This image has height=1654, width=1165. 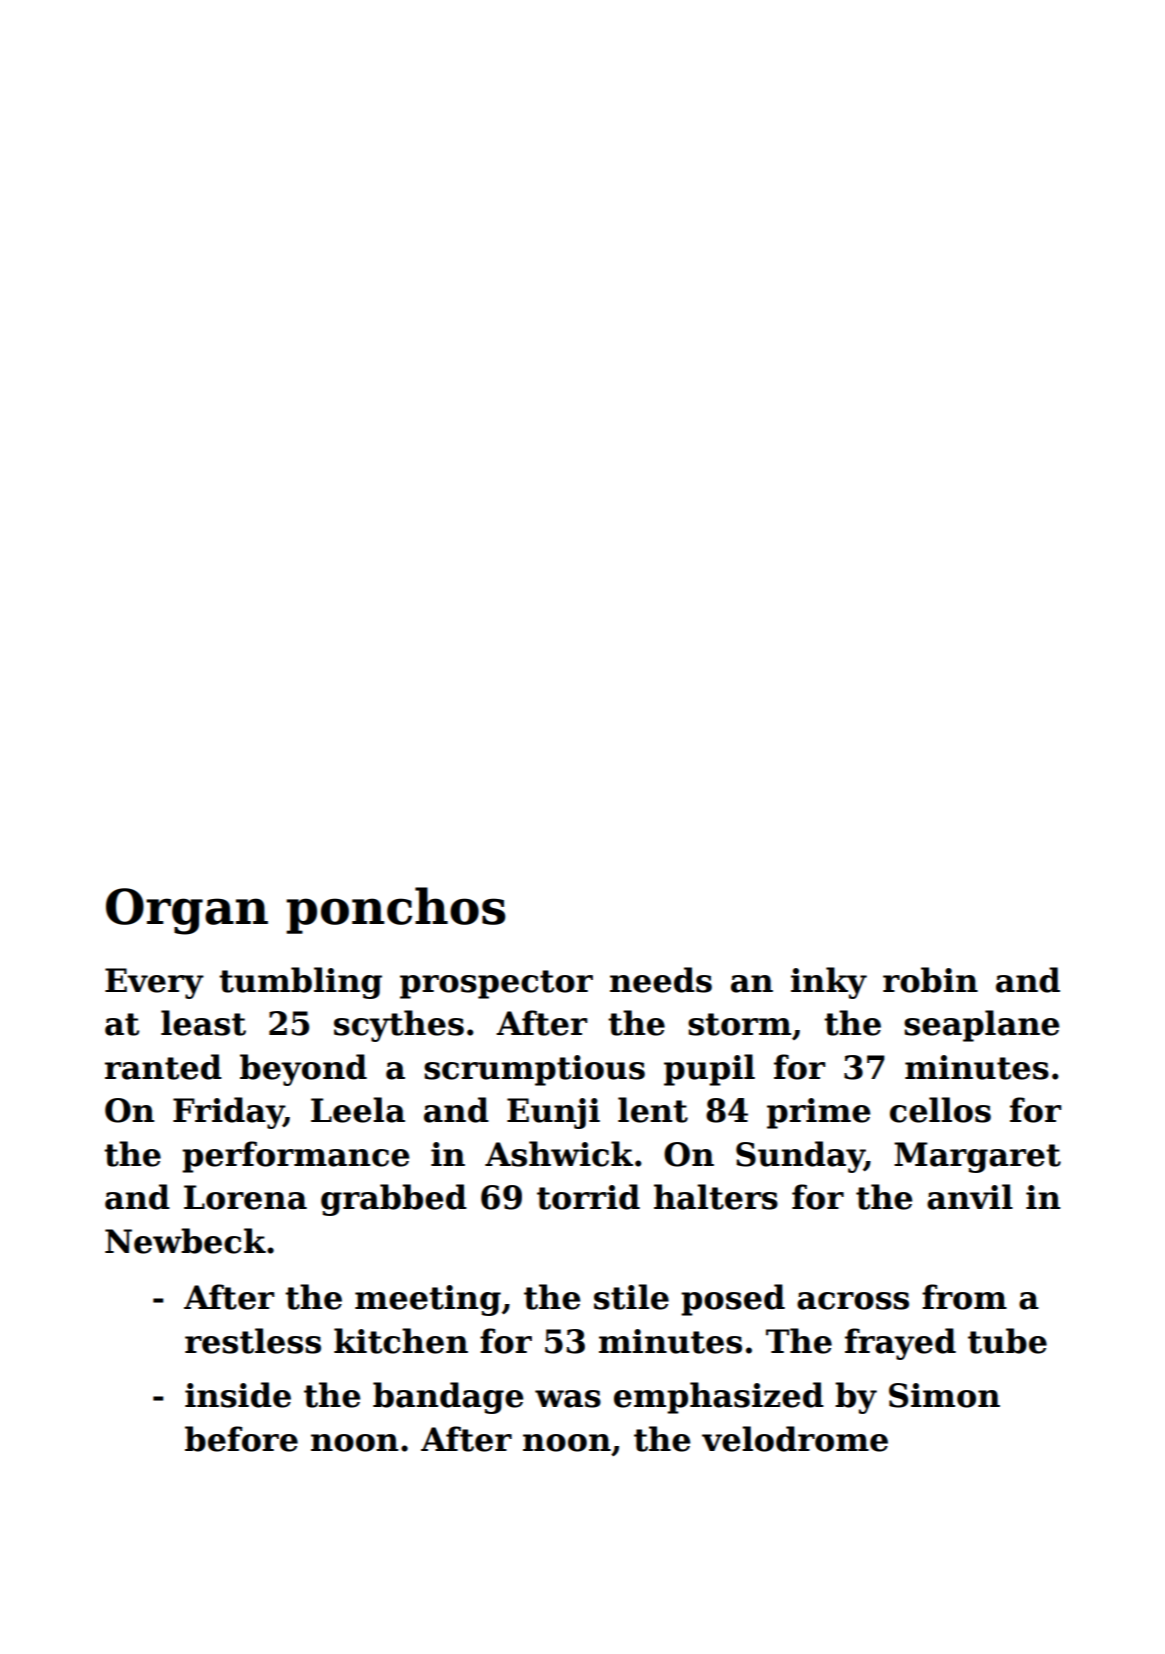 I want to click on Organ, so click(x=187, y=911).
